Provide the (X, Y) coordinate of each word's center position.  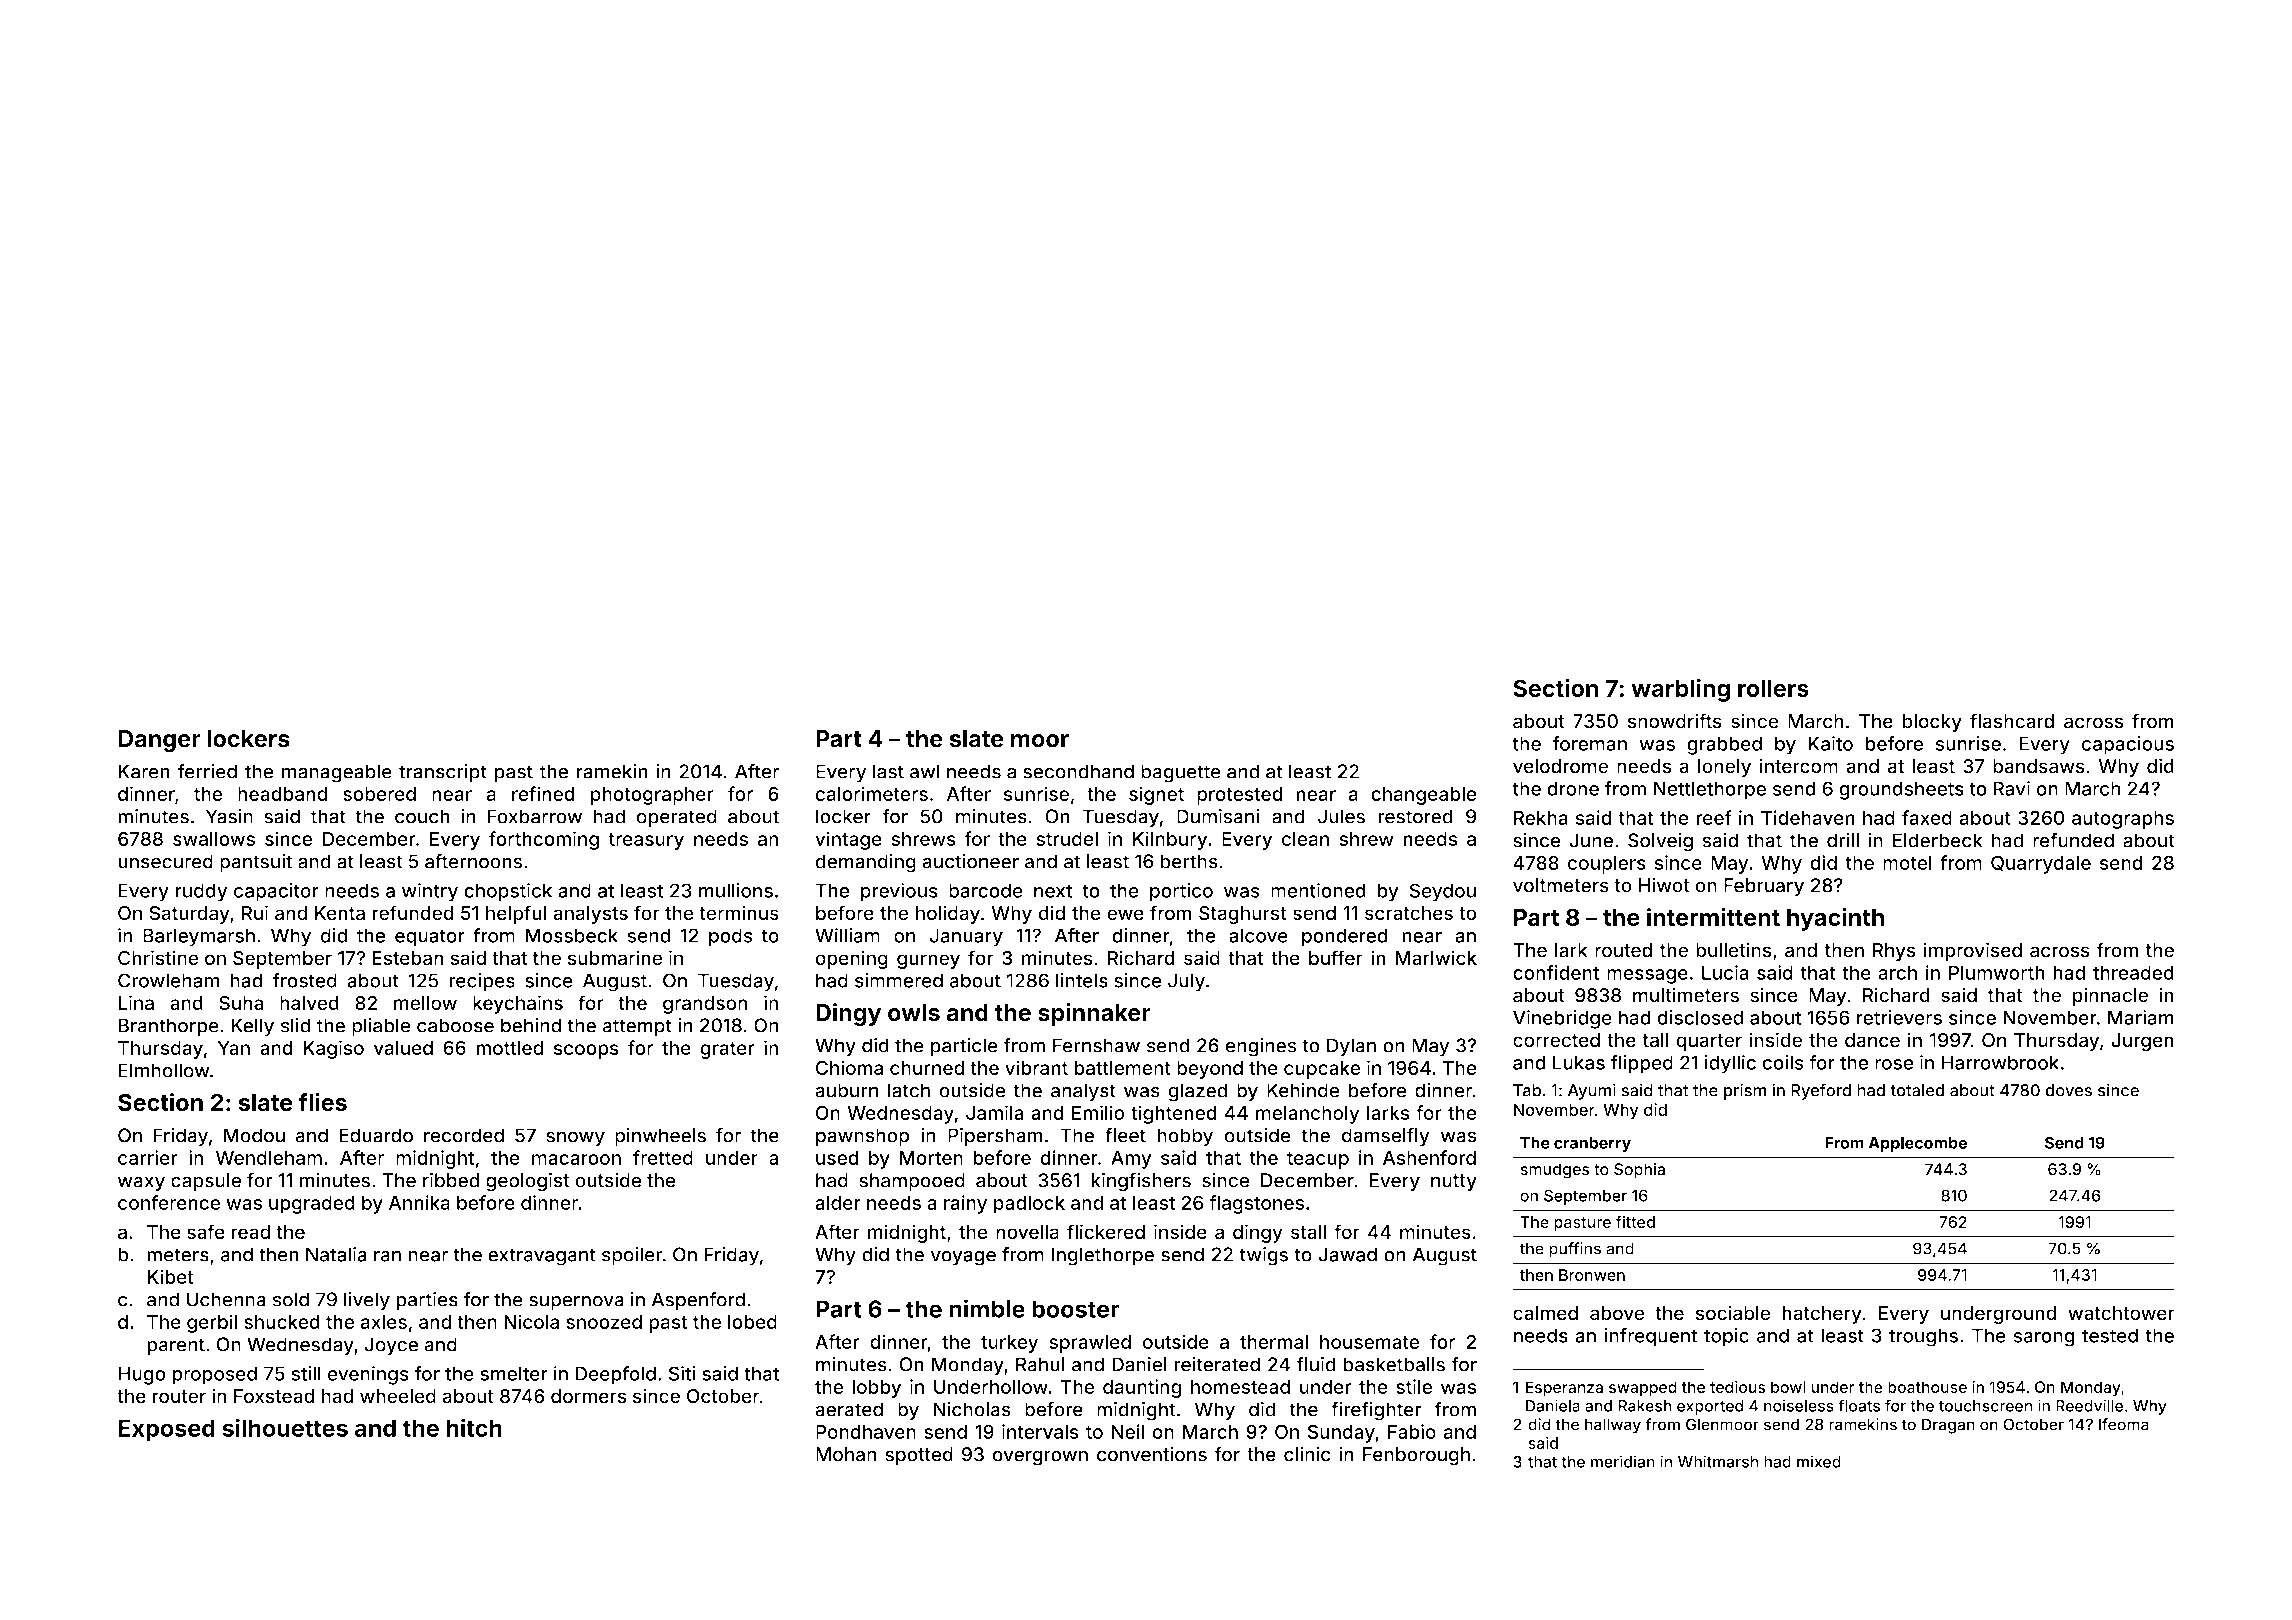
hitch (474, 1427)
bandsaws (2039, 766)
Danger (159, 741)
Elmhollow (164, 1070)
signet (1156, 795)
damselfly (1385, 1137)
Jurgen (2142, 1042)
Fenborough (1416, 1456)
